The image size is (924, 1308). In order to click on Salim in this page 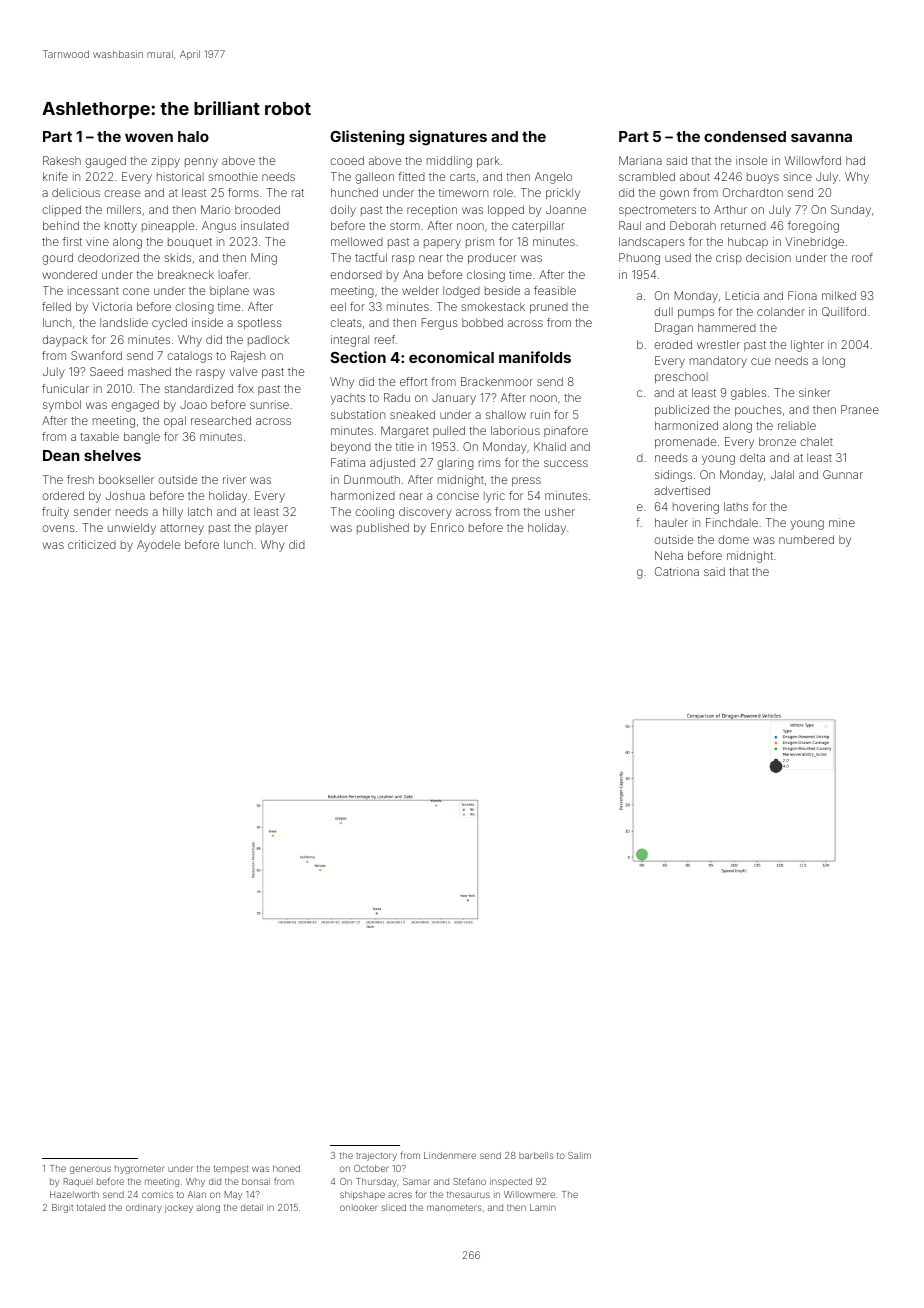, I will do `click(579, 1155)`.
